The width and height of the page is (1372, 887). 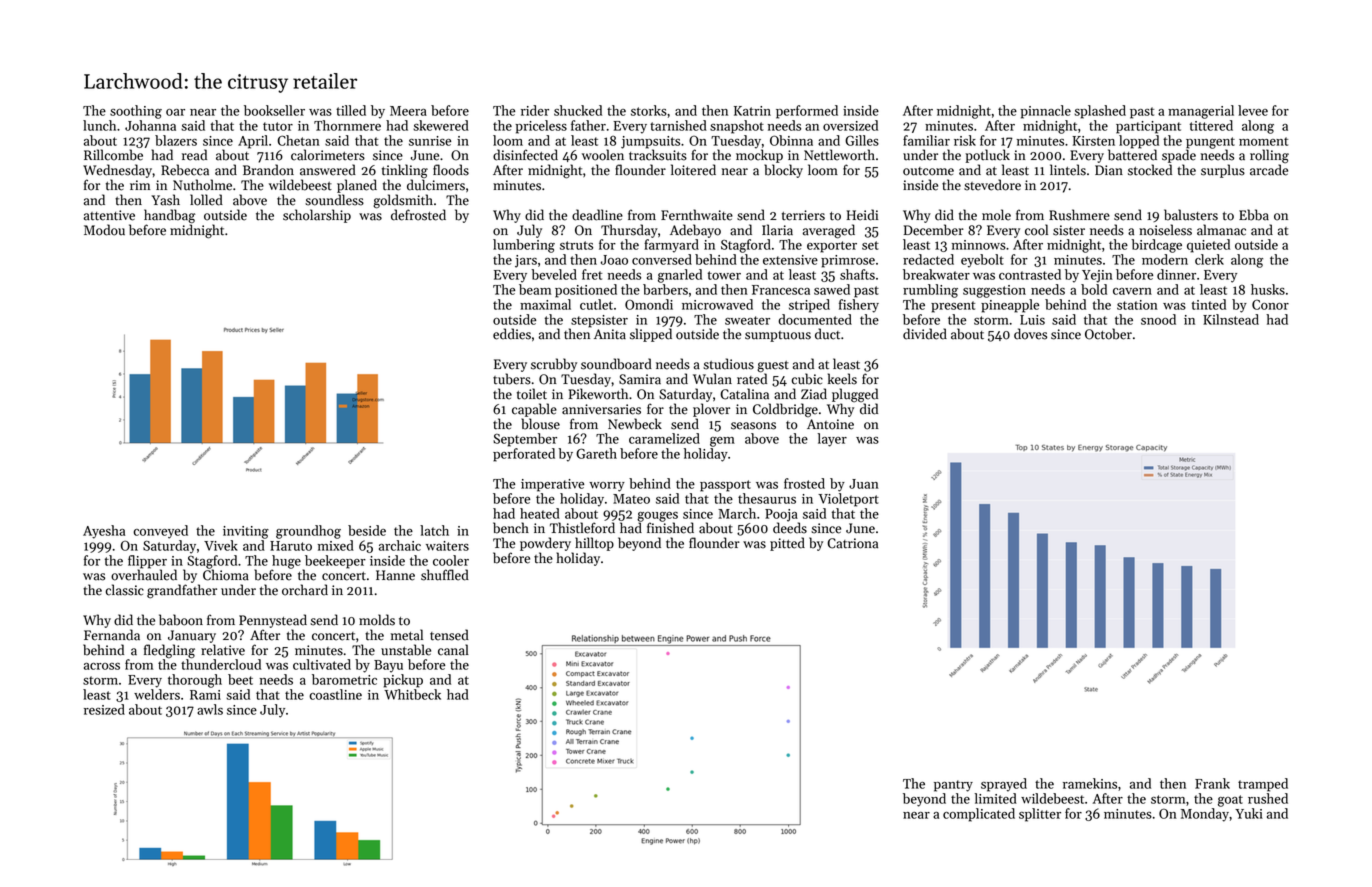 I want to click on resized, so click(x=104, y=709).
